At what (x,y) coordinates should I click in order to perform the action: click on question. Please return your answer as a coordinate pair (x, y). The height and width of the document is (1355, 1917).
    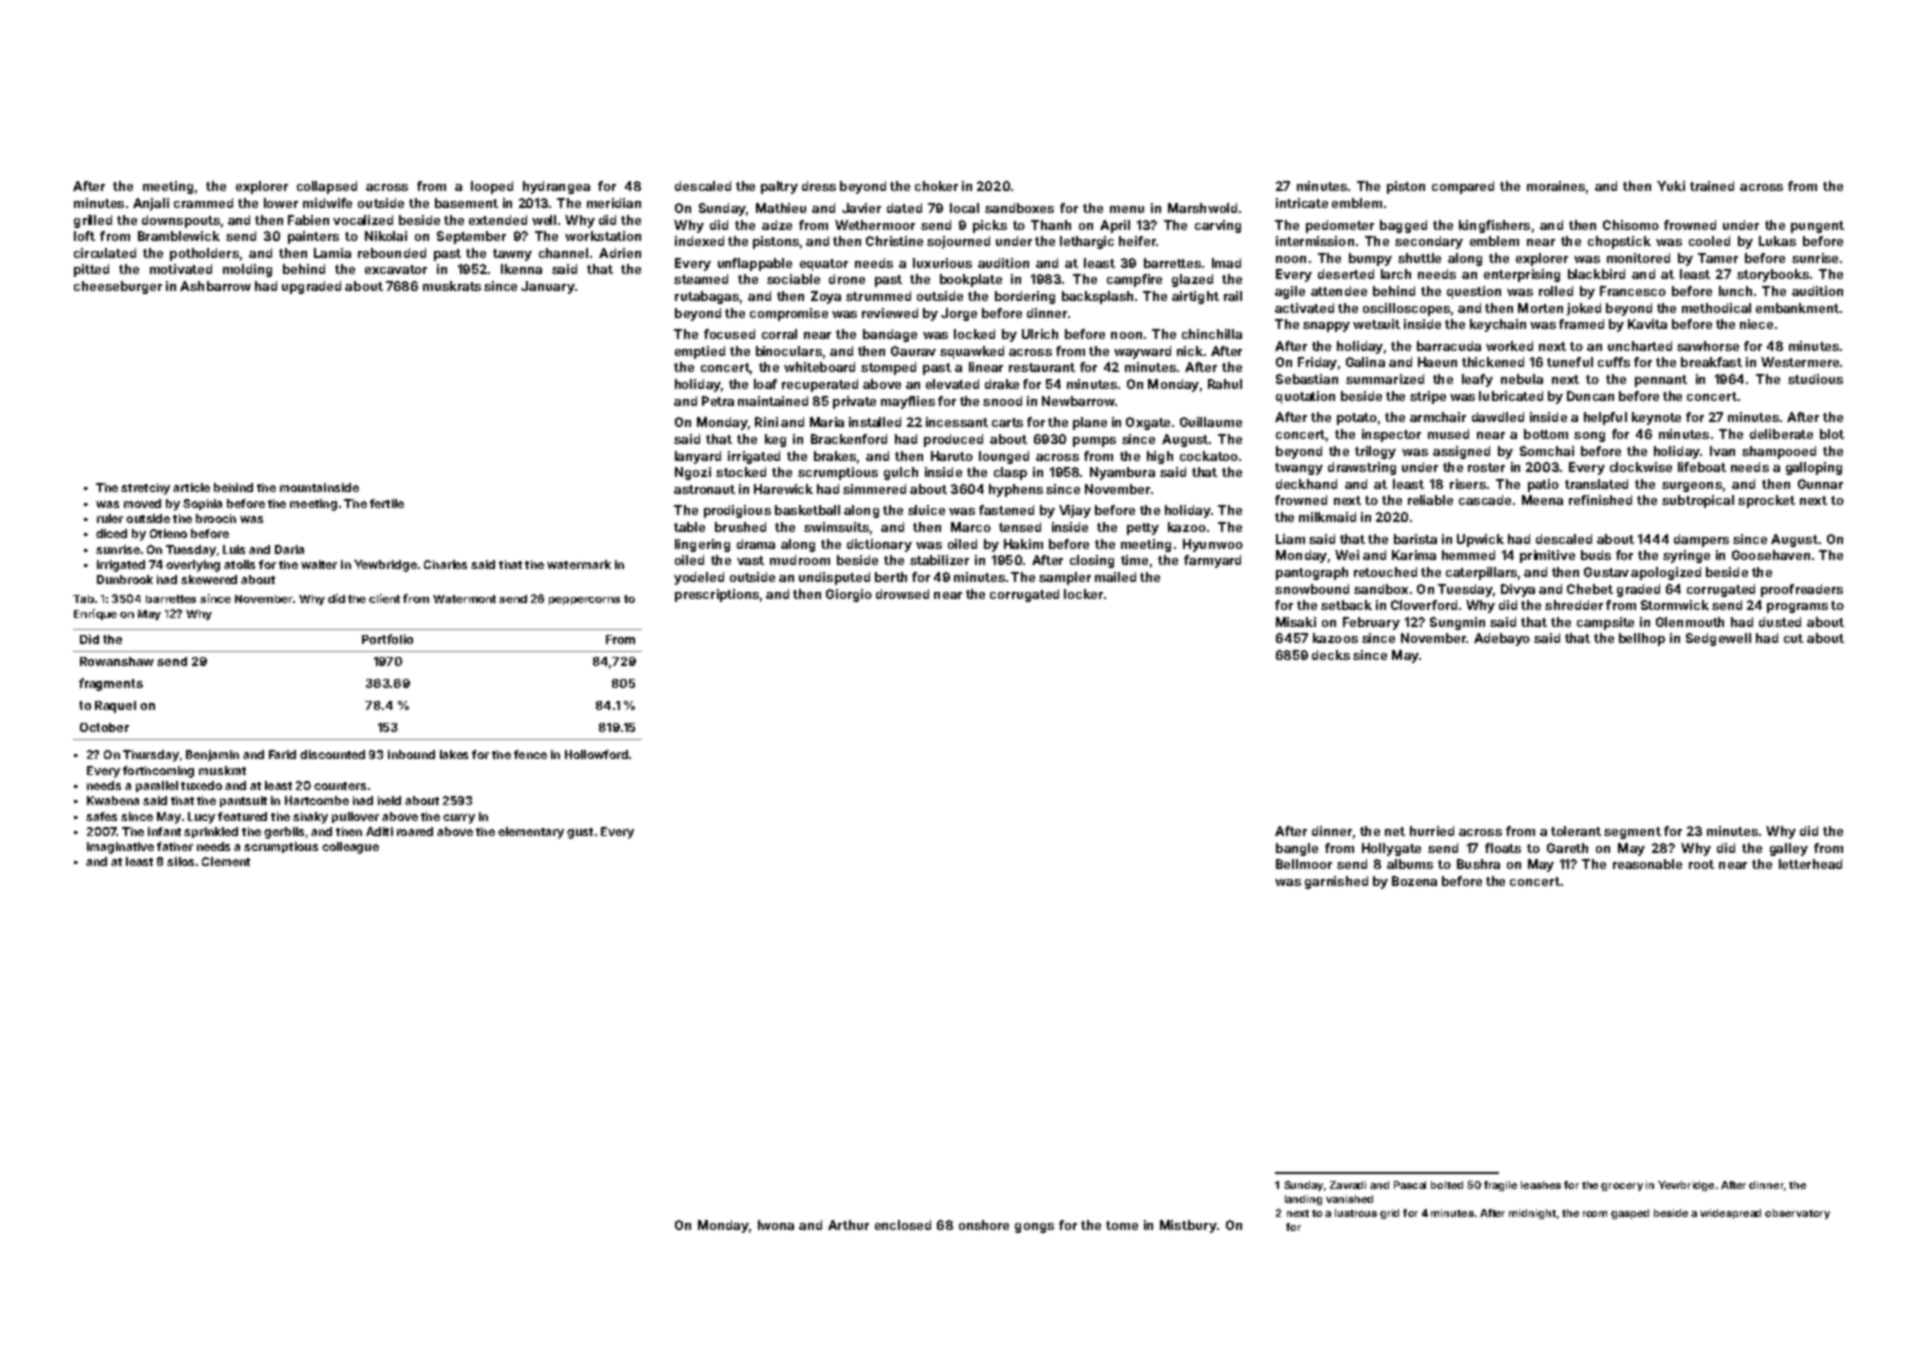
    Looking at the image, I should click on (1474, 292).
